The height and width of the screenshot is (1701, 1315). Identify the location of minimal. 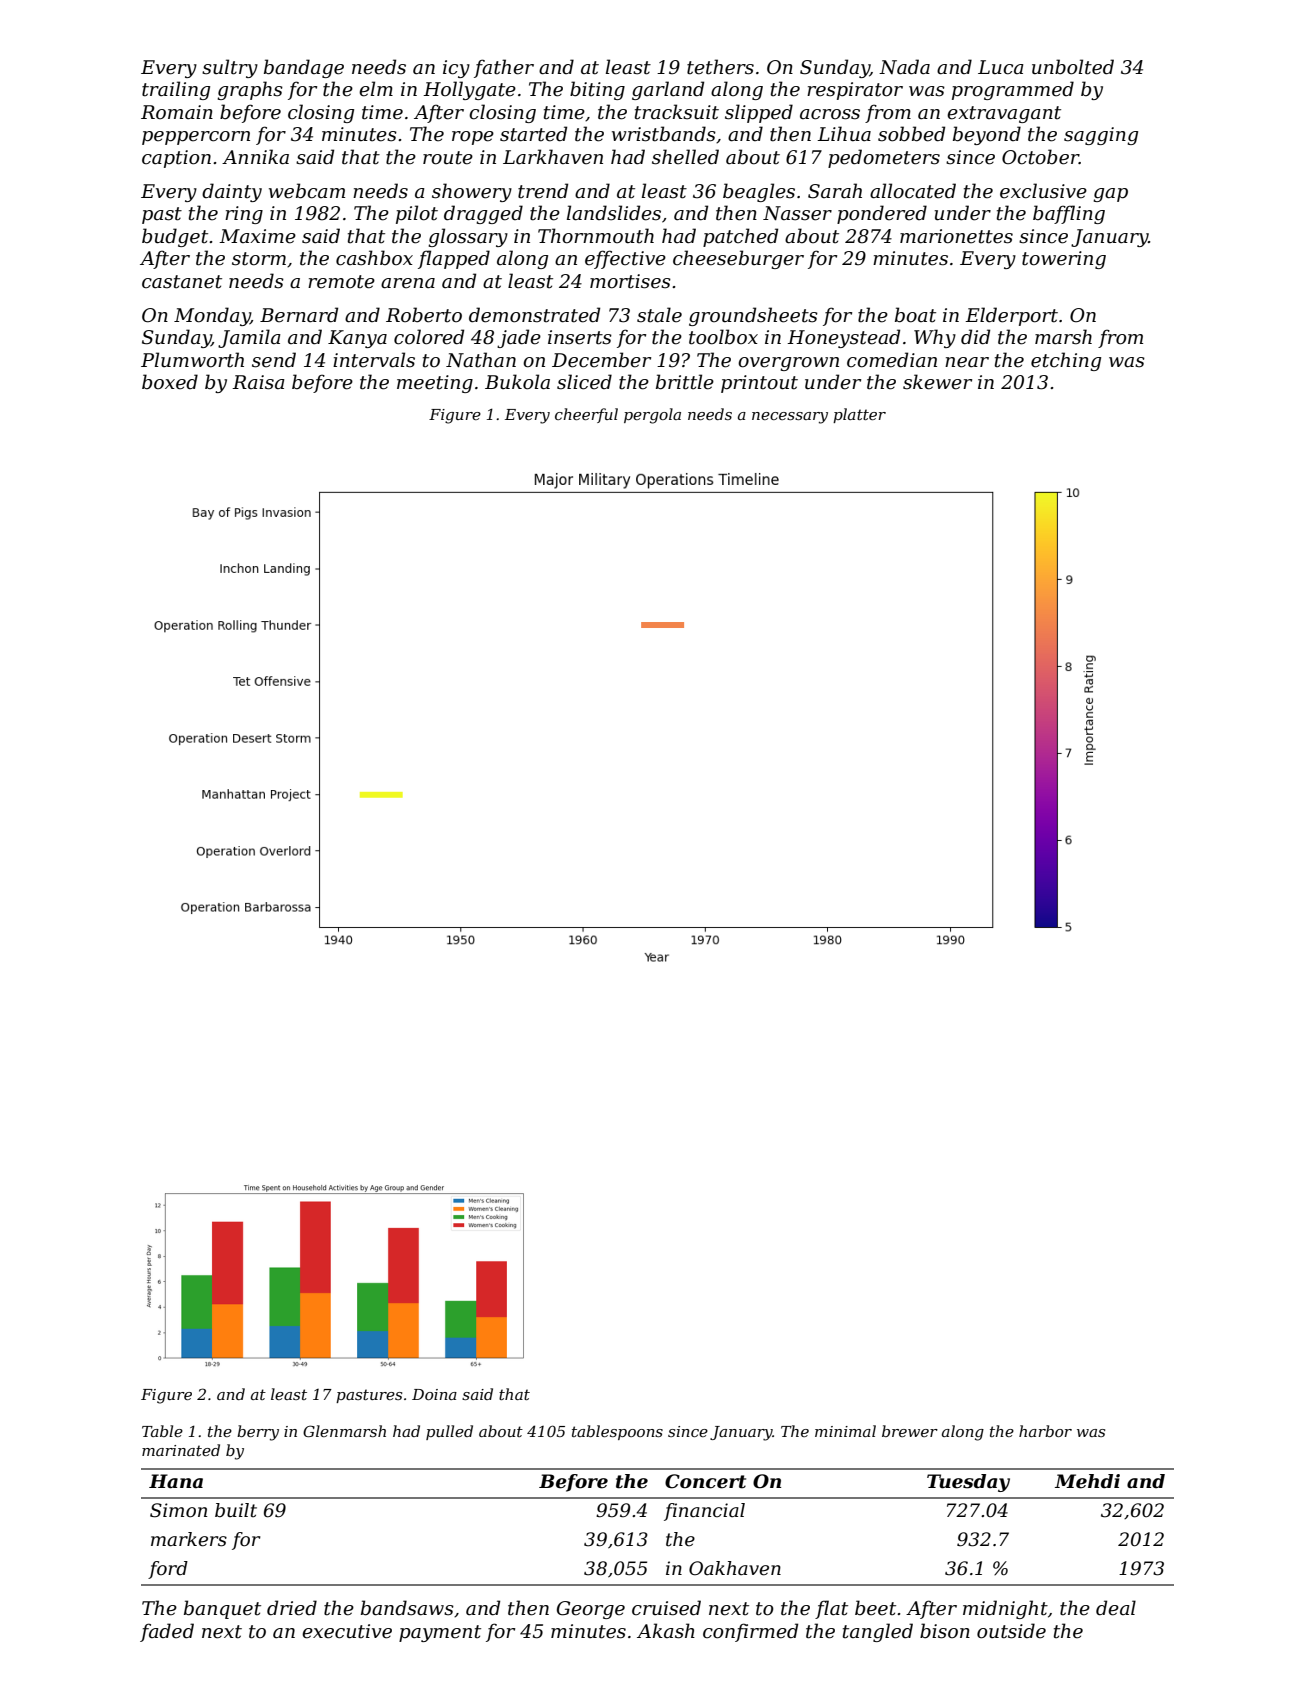
(845, 1431).
